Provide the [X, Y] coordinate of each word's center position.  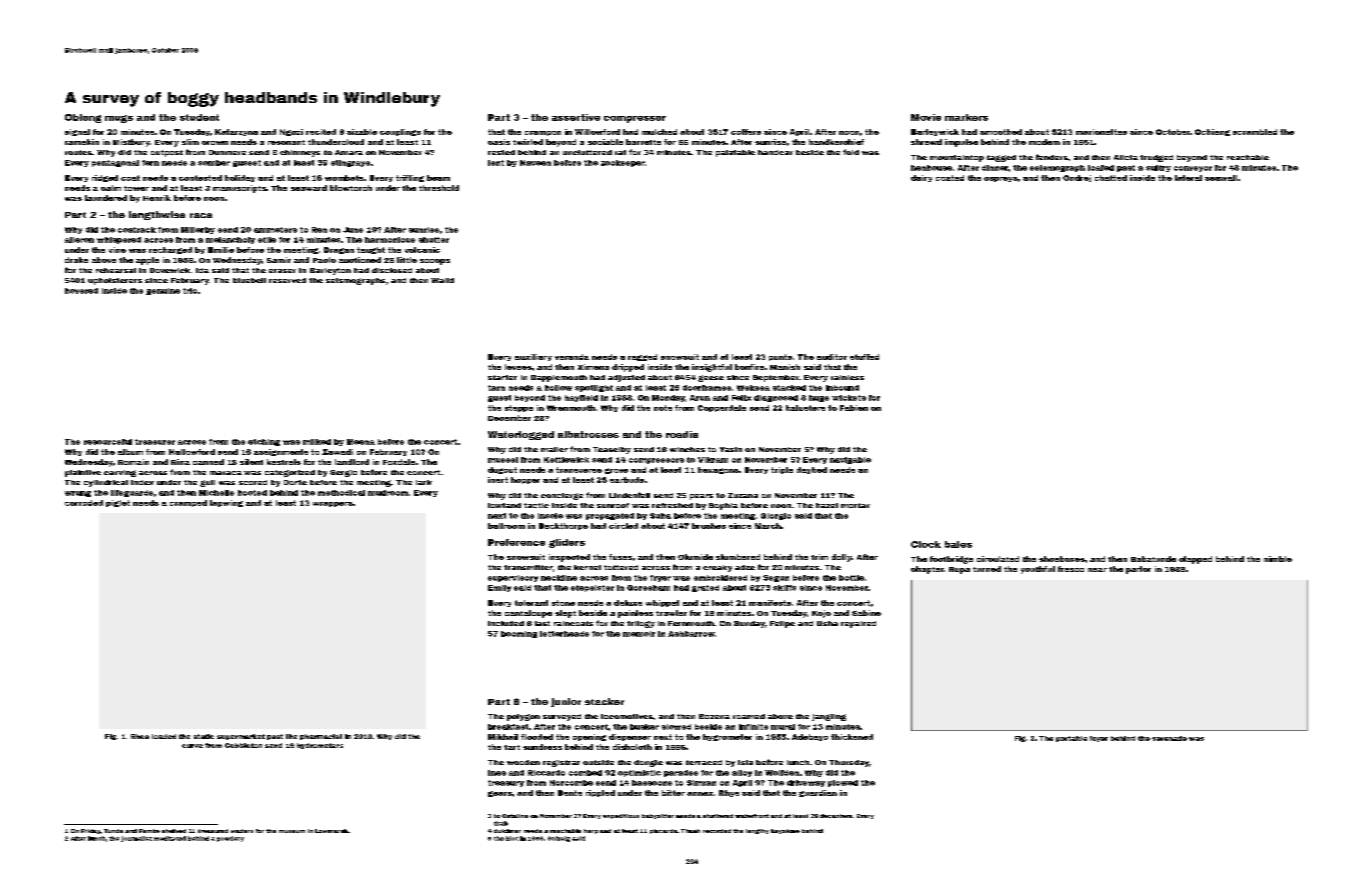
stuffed [864, 357]
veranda [572, 357]
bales [958, 544]
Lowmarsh [331, 831]
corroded [84, 503]
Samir [279, 260]
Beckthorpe [563, 526]
